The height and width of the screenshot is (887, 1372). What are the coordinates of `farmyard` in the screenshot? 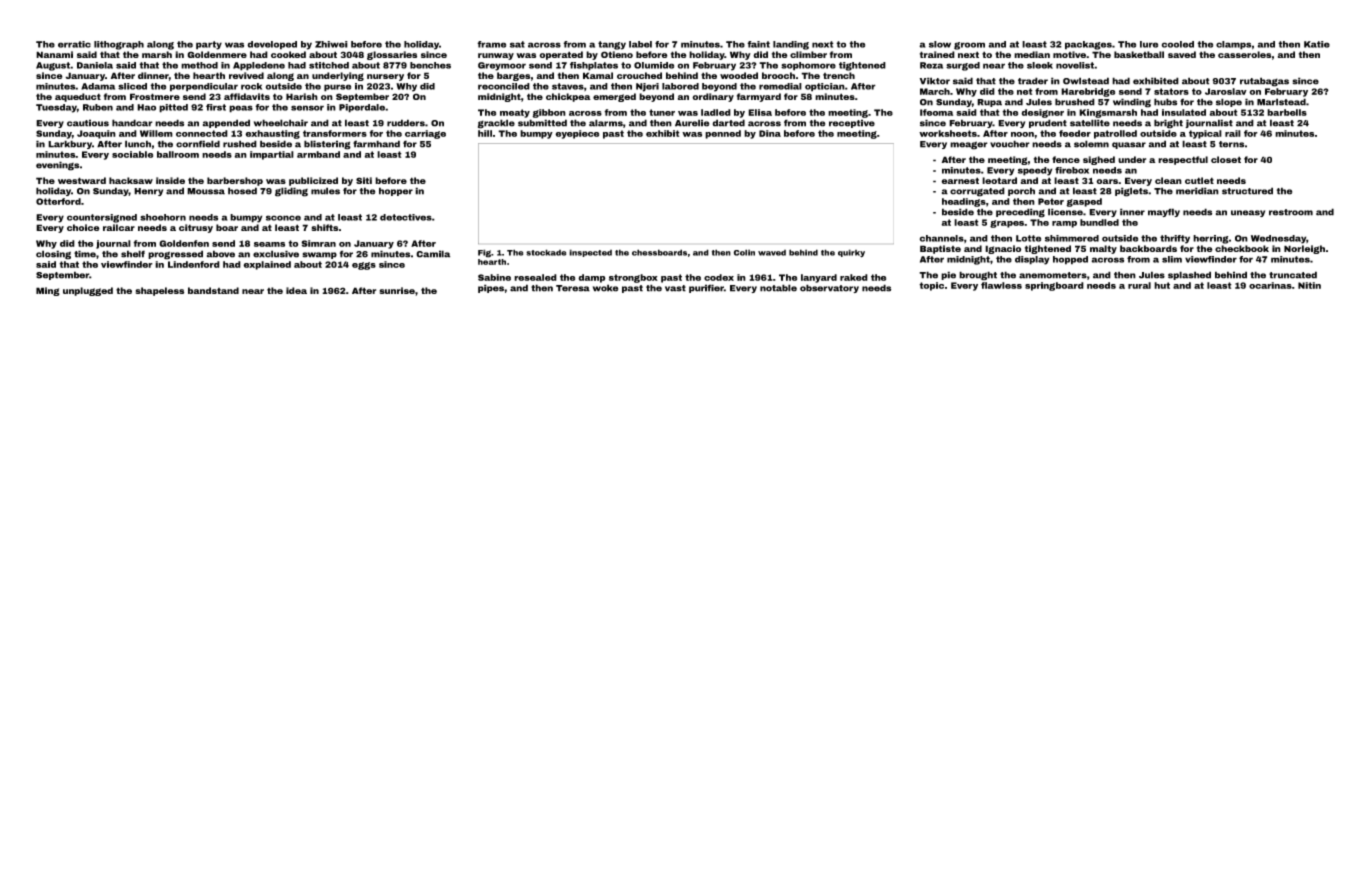 It's located at (759, 97).
